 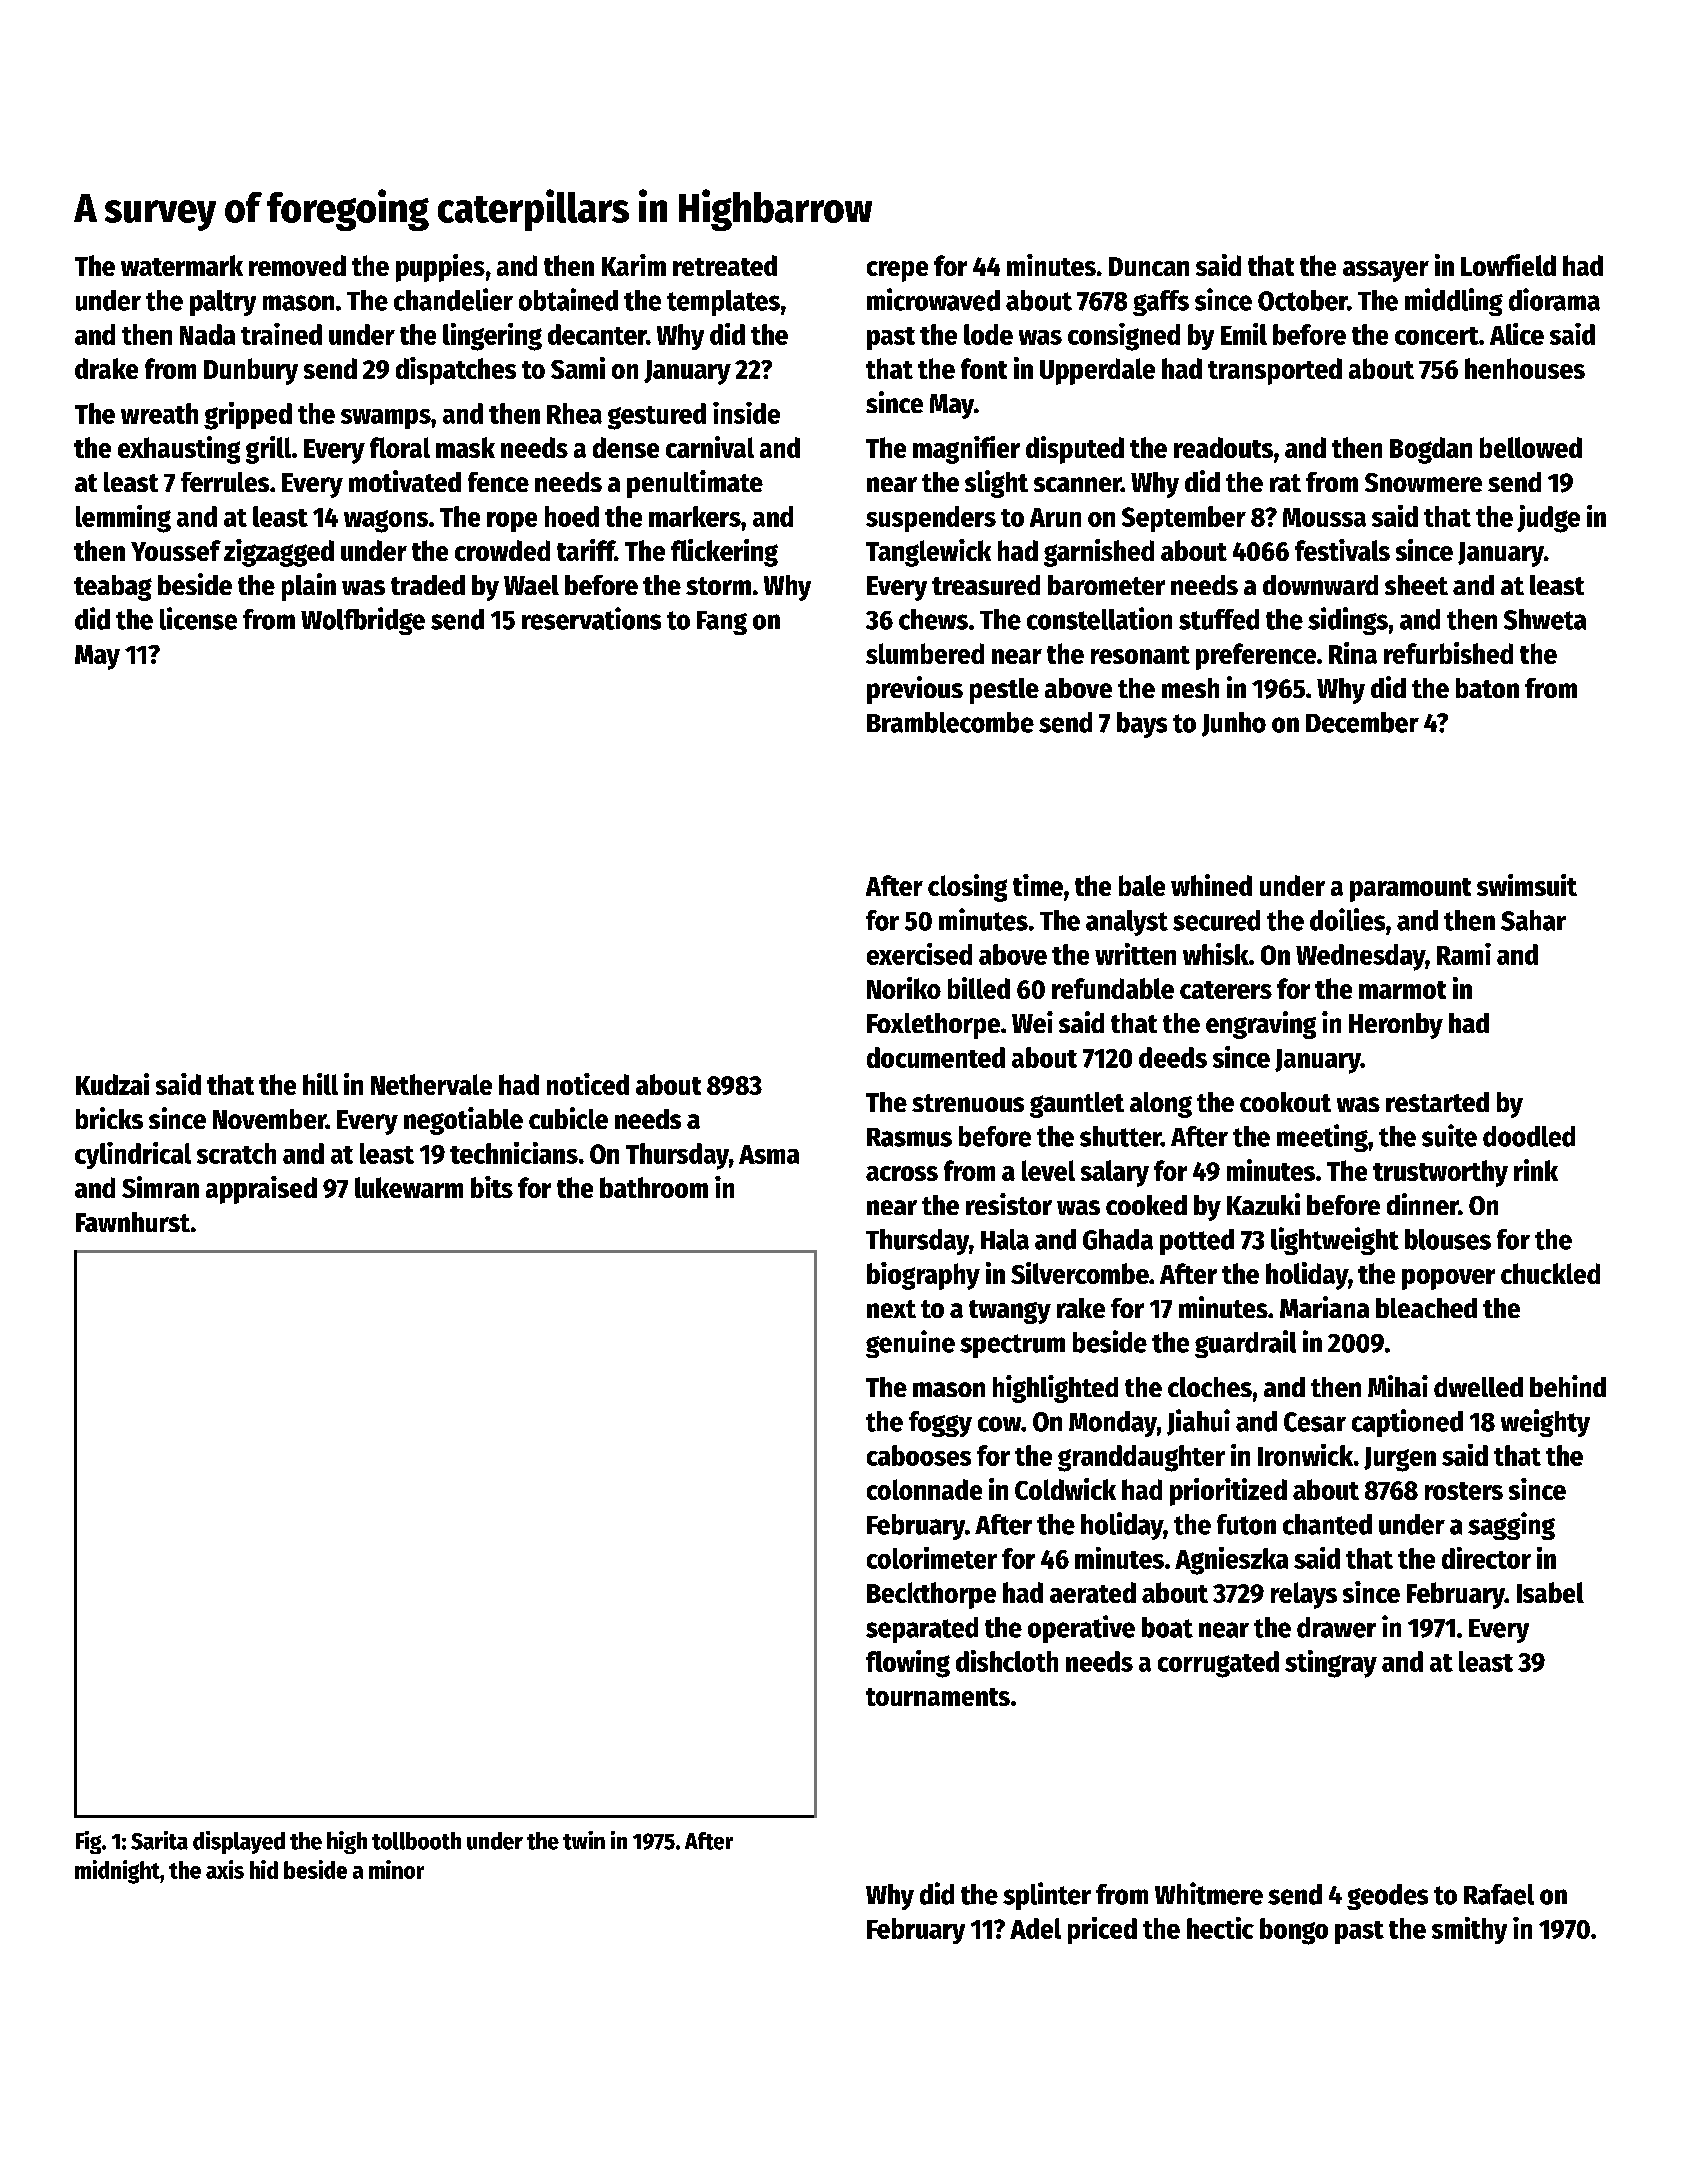 What do you see at coordinates (297, 265) in the screenshot?
I see `removed` at bounding box center [297, 265].
